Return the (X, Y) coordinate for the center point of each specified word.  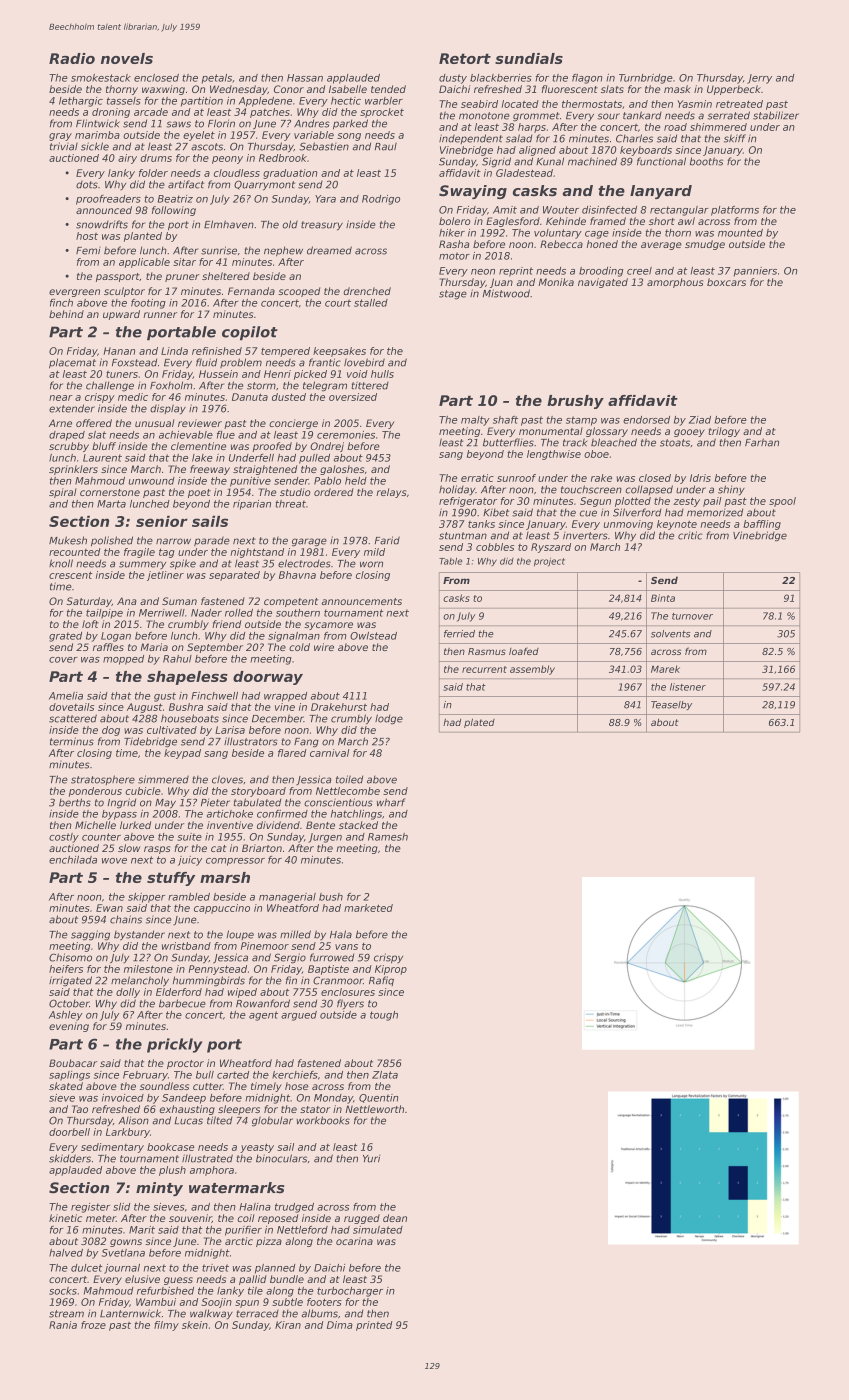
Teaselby (671, 705)
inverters (585, 536)
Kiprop (391, 970)
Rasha (454, 244)
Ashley (66, 1016)
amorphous (675, 283)
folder (153, 173)
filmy (166, 1326)
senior (162, 521)
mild (374, 552)
